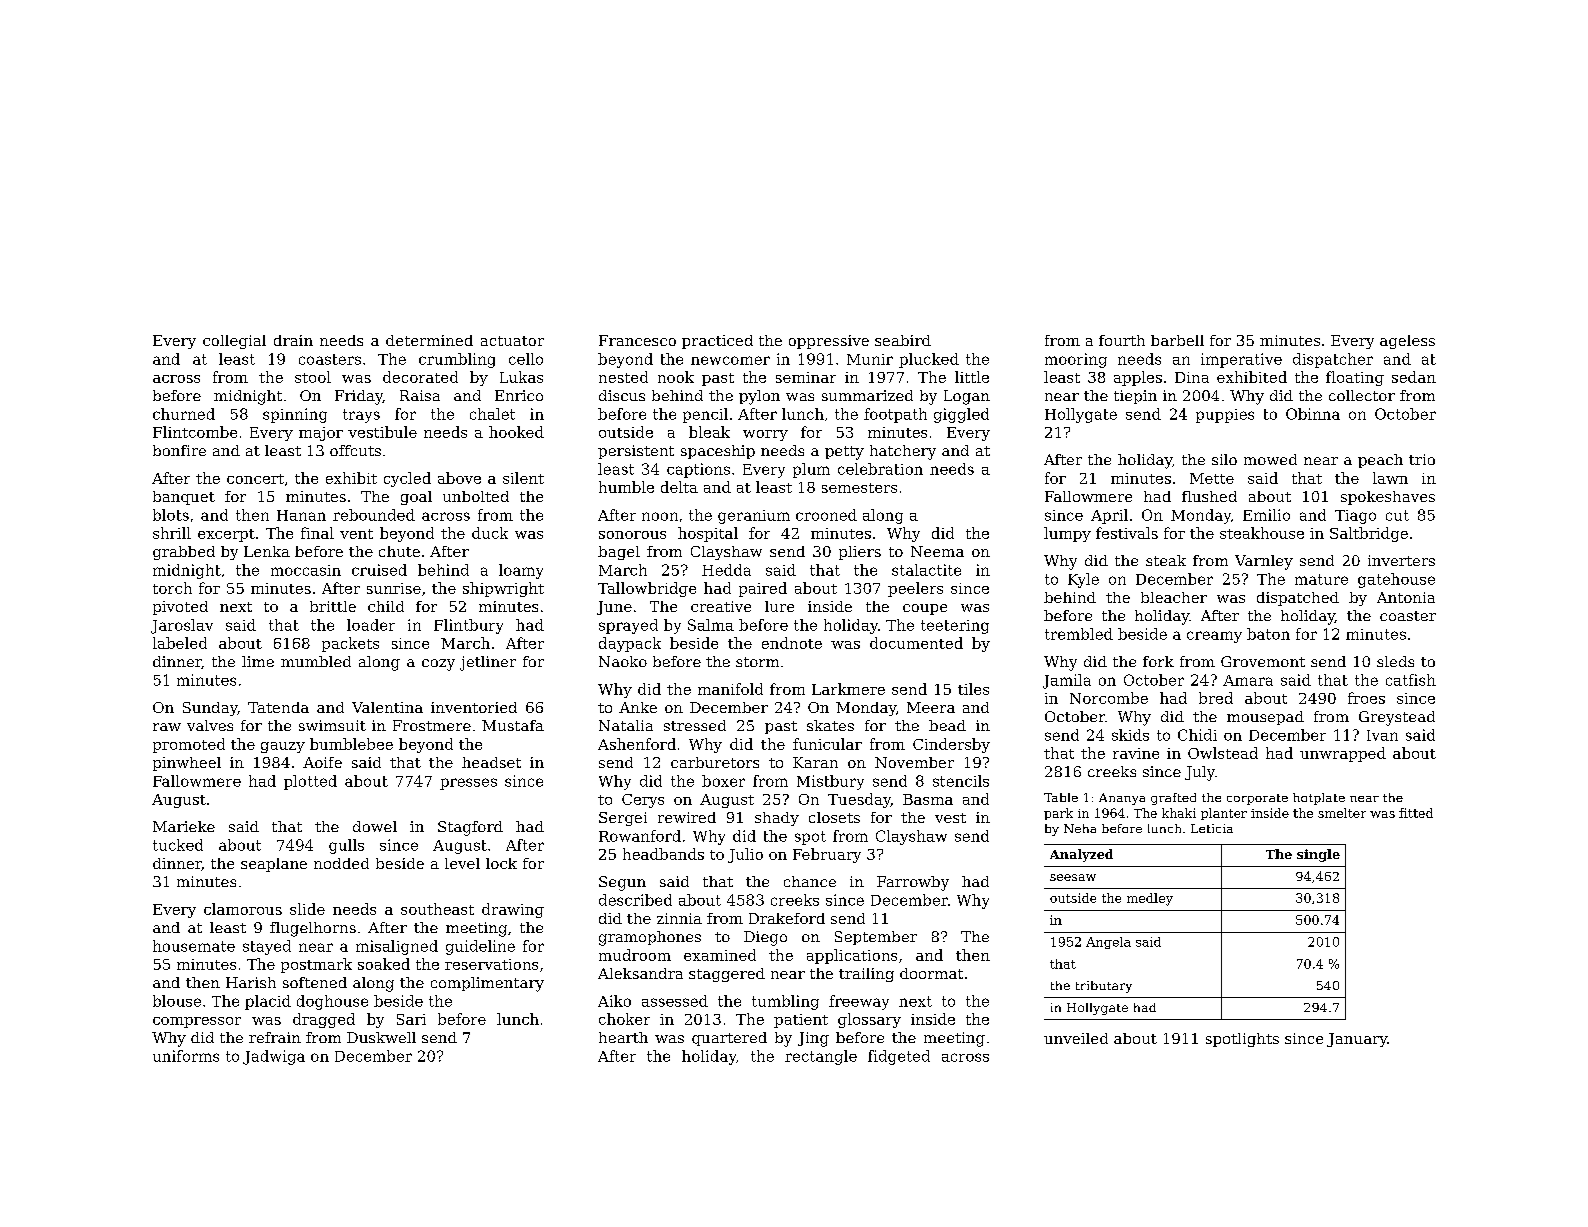  What do you see at coordinates (386, 606) in the screenshot?
I see `child` at bounding box center [386, 606].
